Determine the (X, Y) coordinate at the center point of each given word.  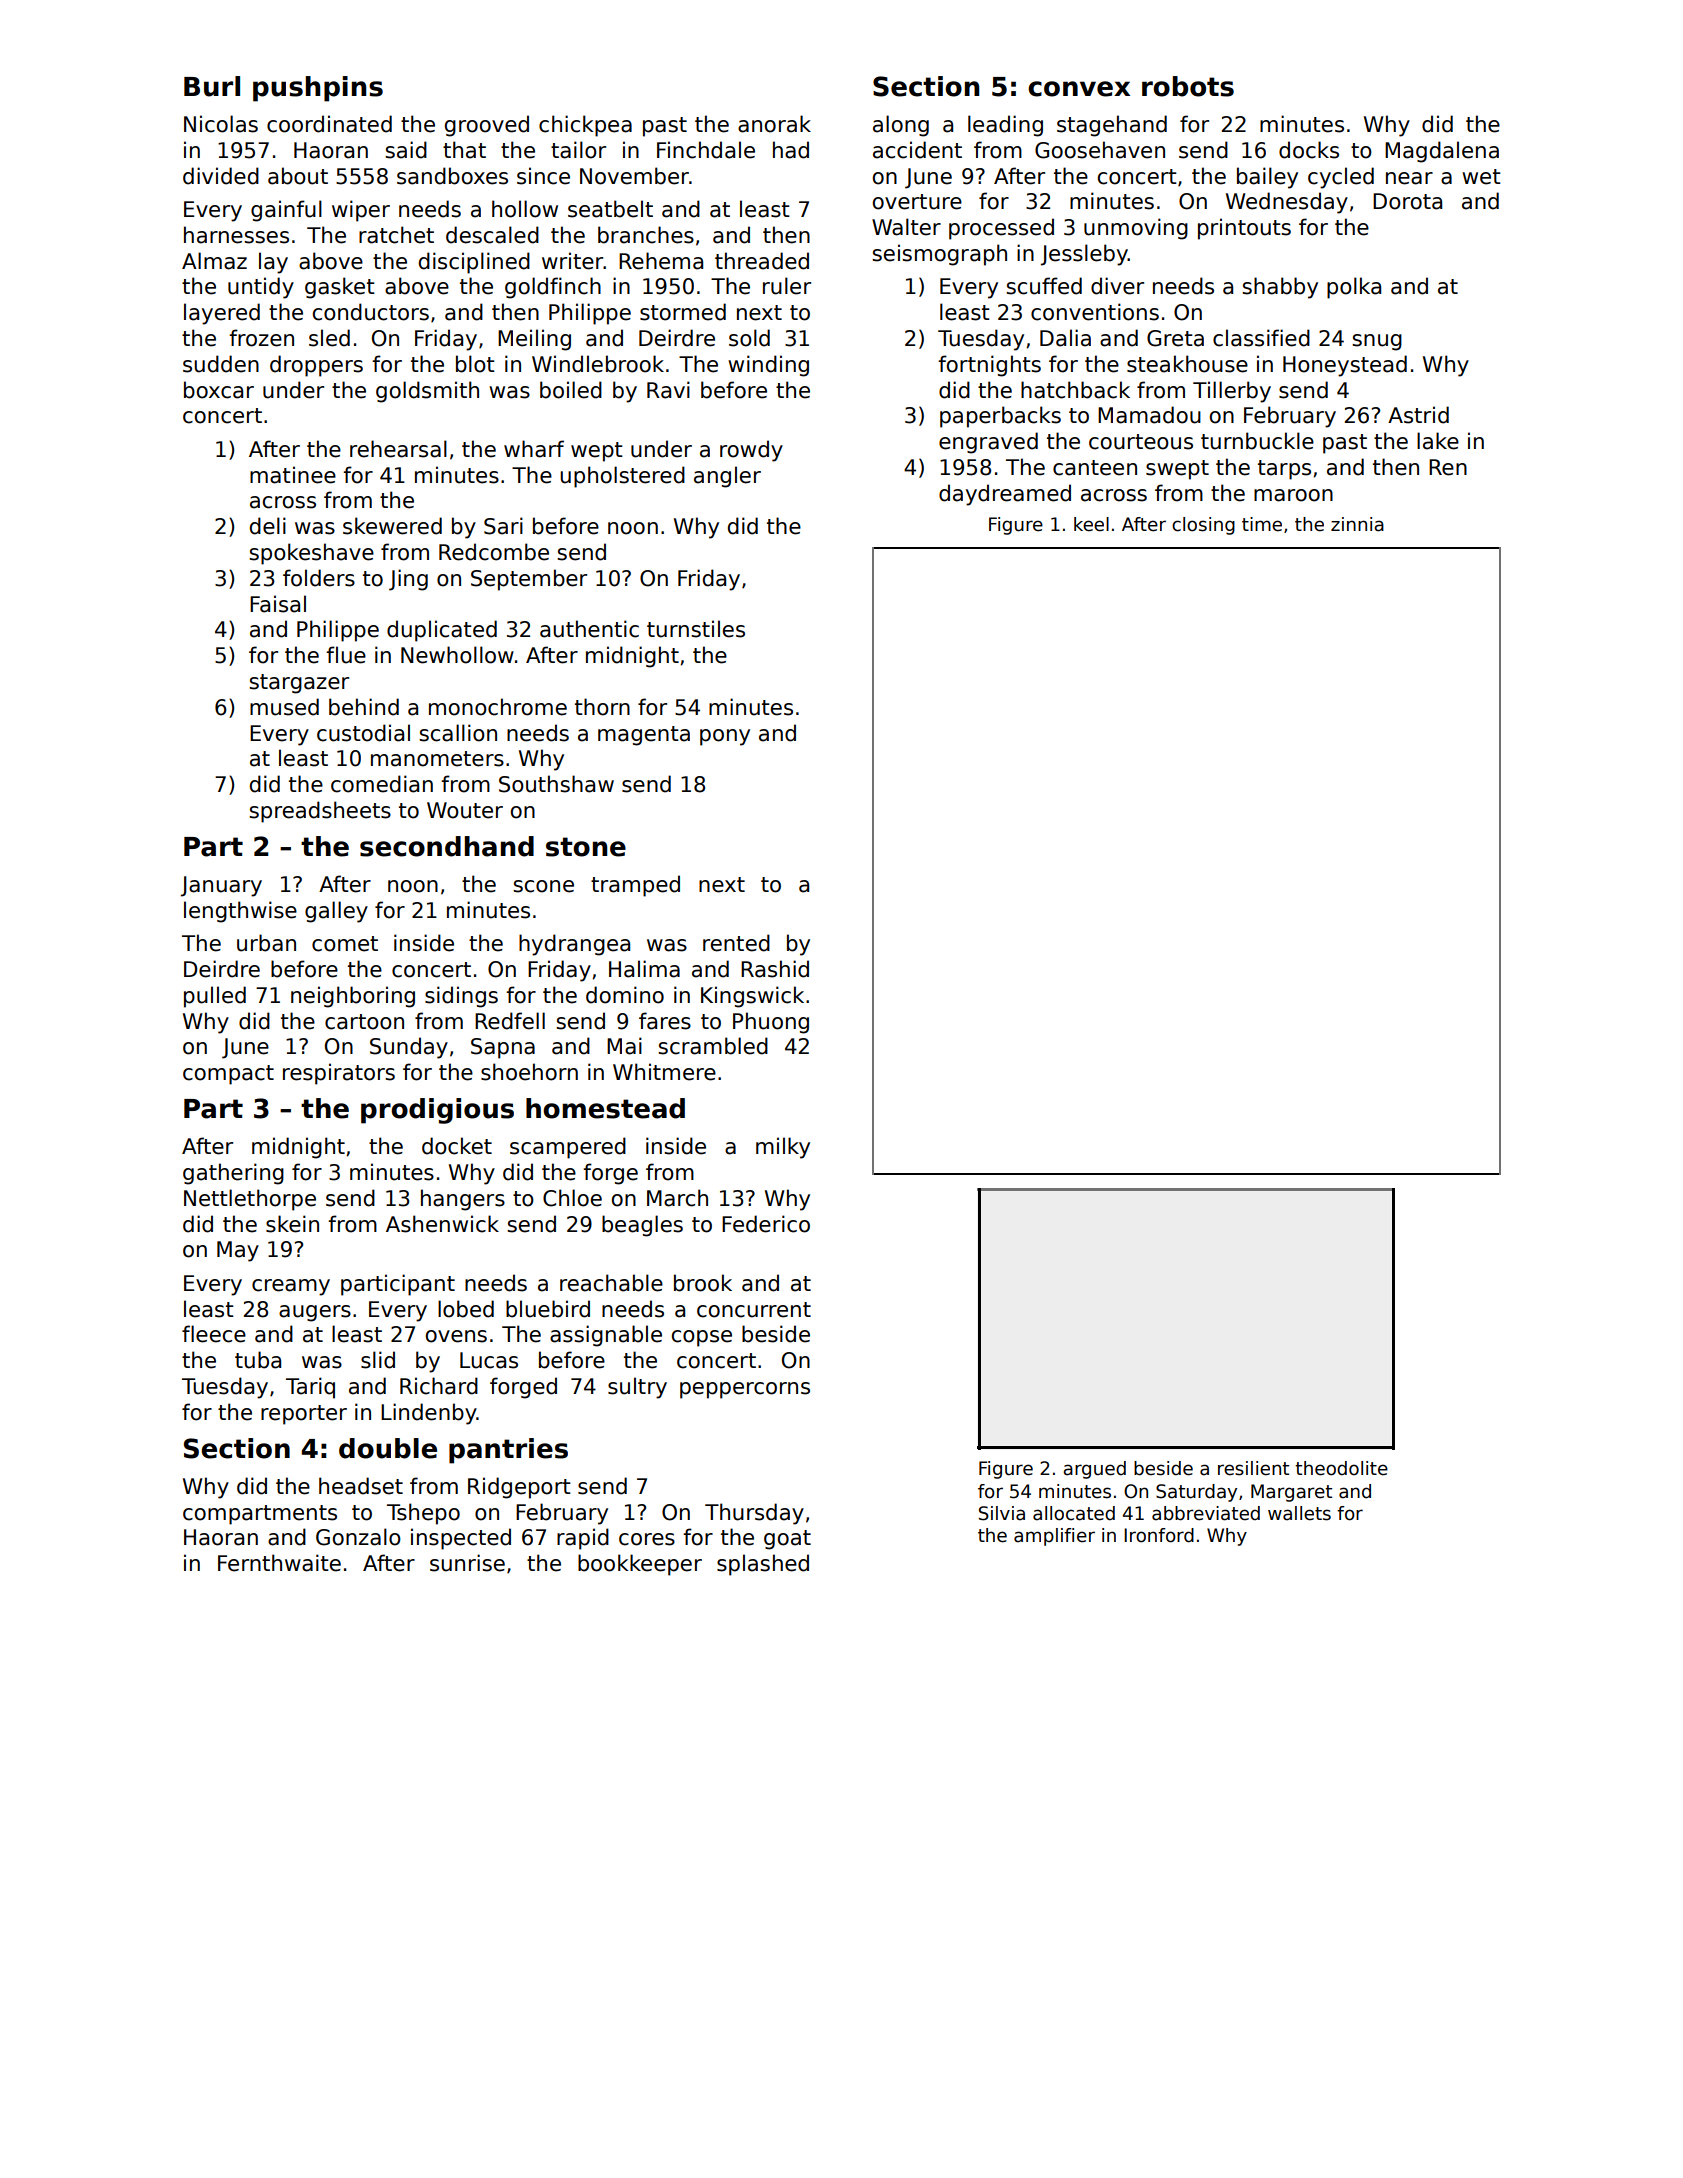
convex (1079, 89)
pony (725, 737)
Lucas (489, 1360)
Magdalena (1442, 152)
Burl (212, 86)
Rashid (775, 969)
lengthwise (240, 912)
